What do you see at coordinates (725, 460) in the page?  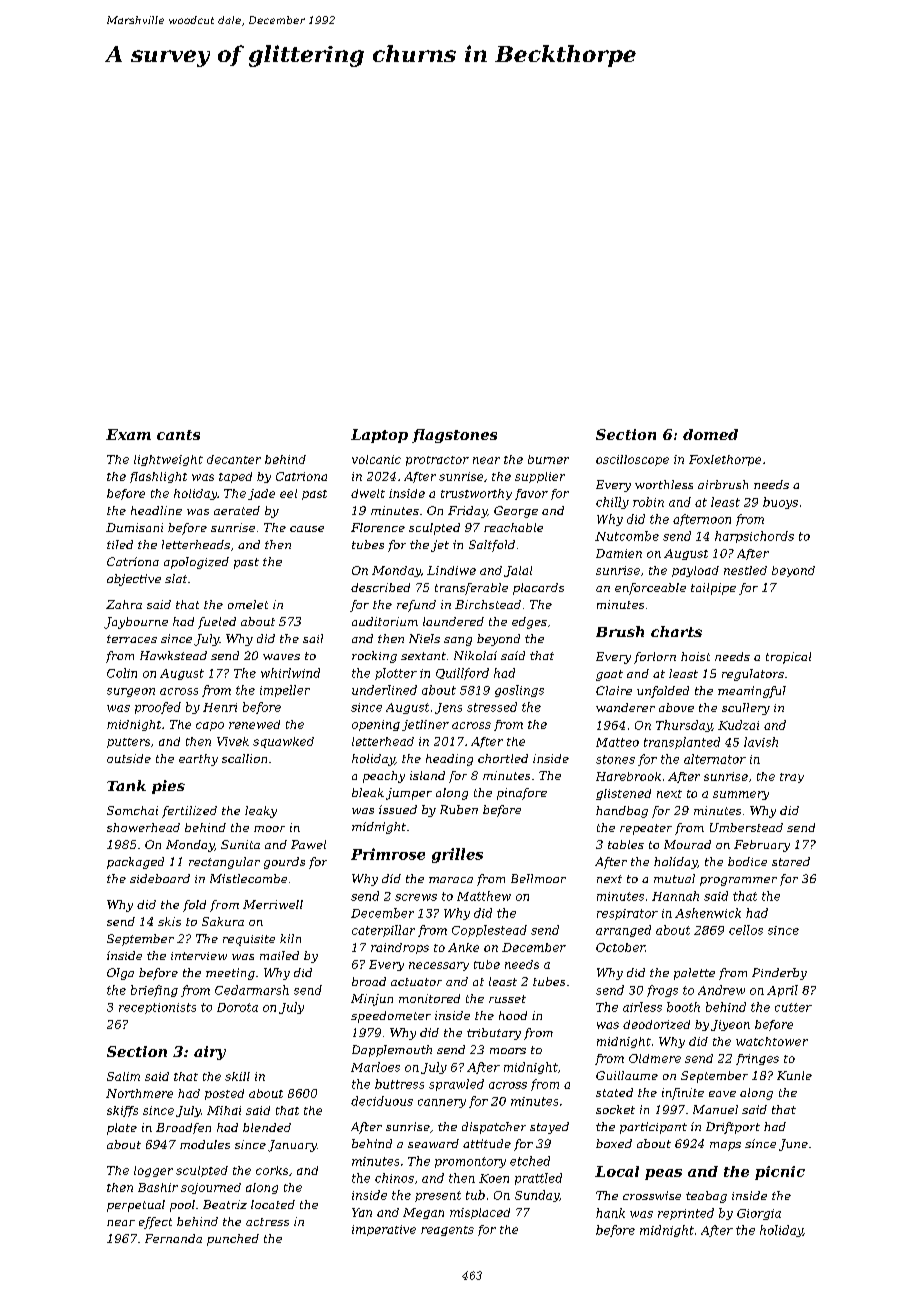 I see `Foxlethorpe` at bounding box center [725, 460].
